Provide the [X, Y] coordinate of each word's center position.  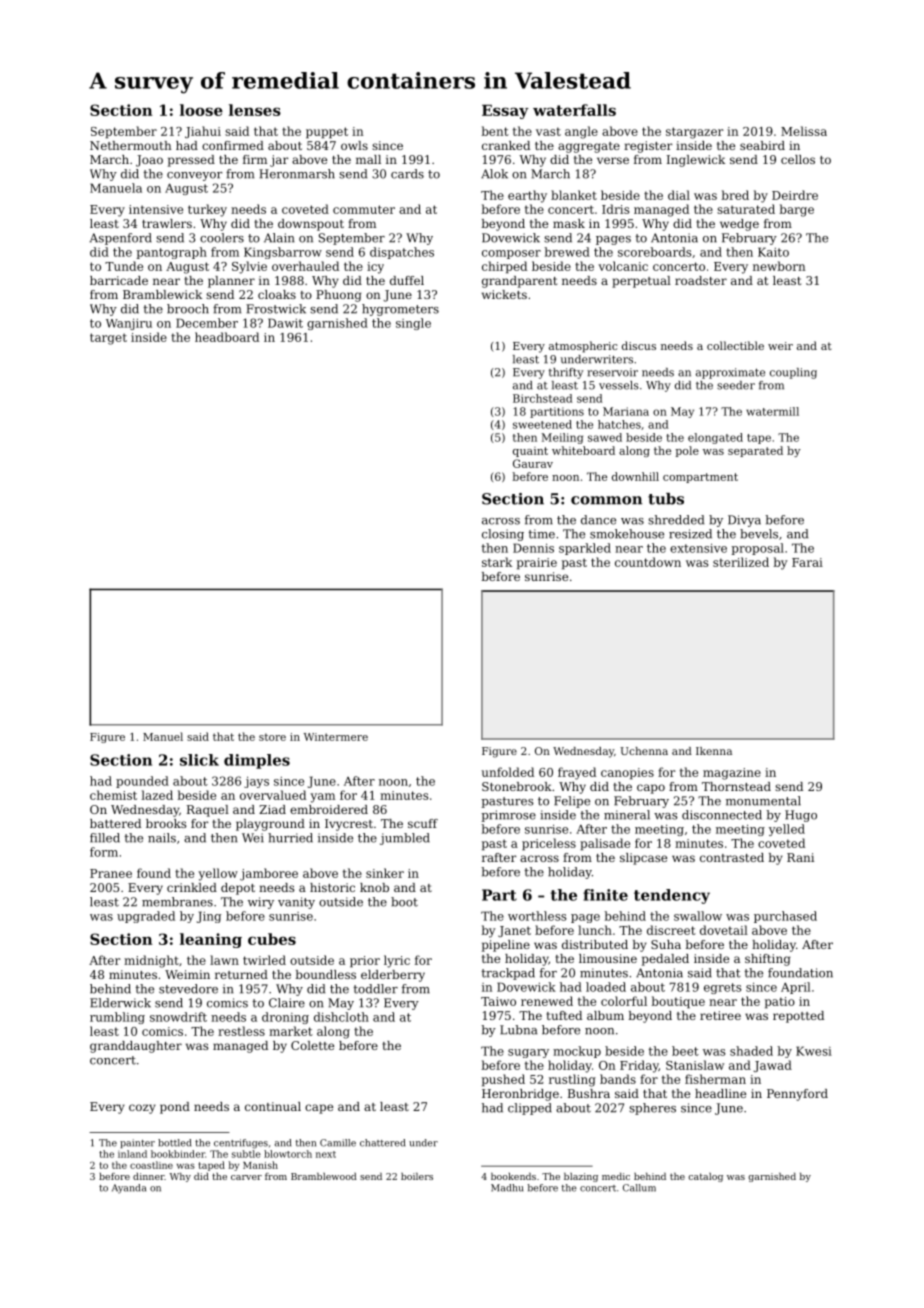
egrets [723, 988]
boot [404, 902]
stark [497, 562]
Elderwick [120, 1003]
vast [548, 131]
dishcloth [341, 1017]
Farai [807, 562]
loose [201, 110]
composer [511, 254]
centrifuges [241, 1144]
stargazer [695, 133]
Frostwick [276, 309]
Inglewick [696, 161]
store [272, 737]
